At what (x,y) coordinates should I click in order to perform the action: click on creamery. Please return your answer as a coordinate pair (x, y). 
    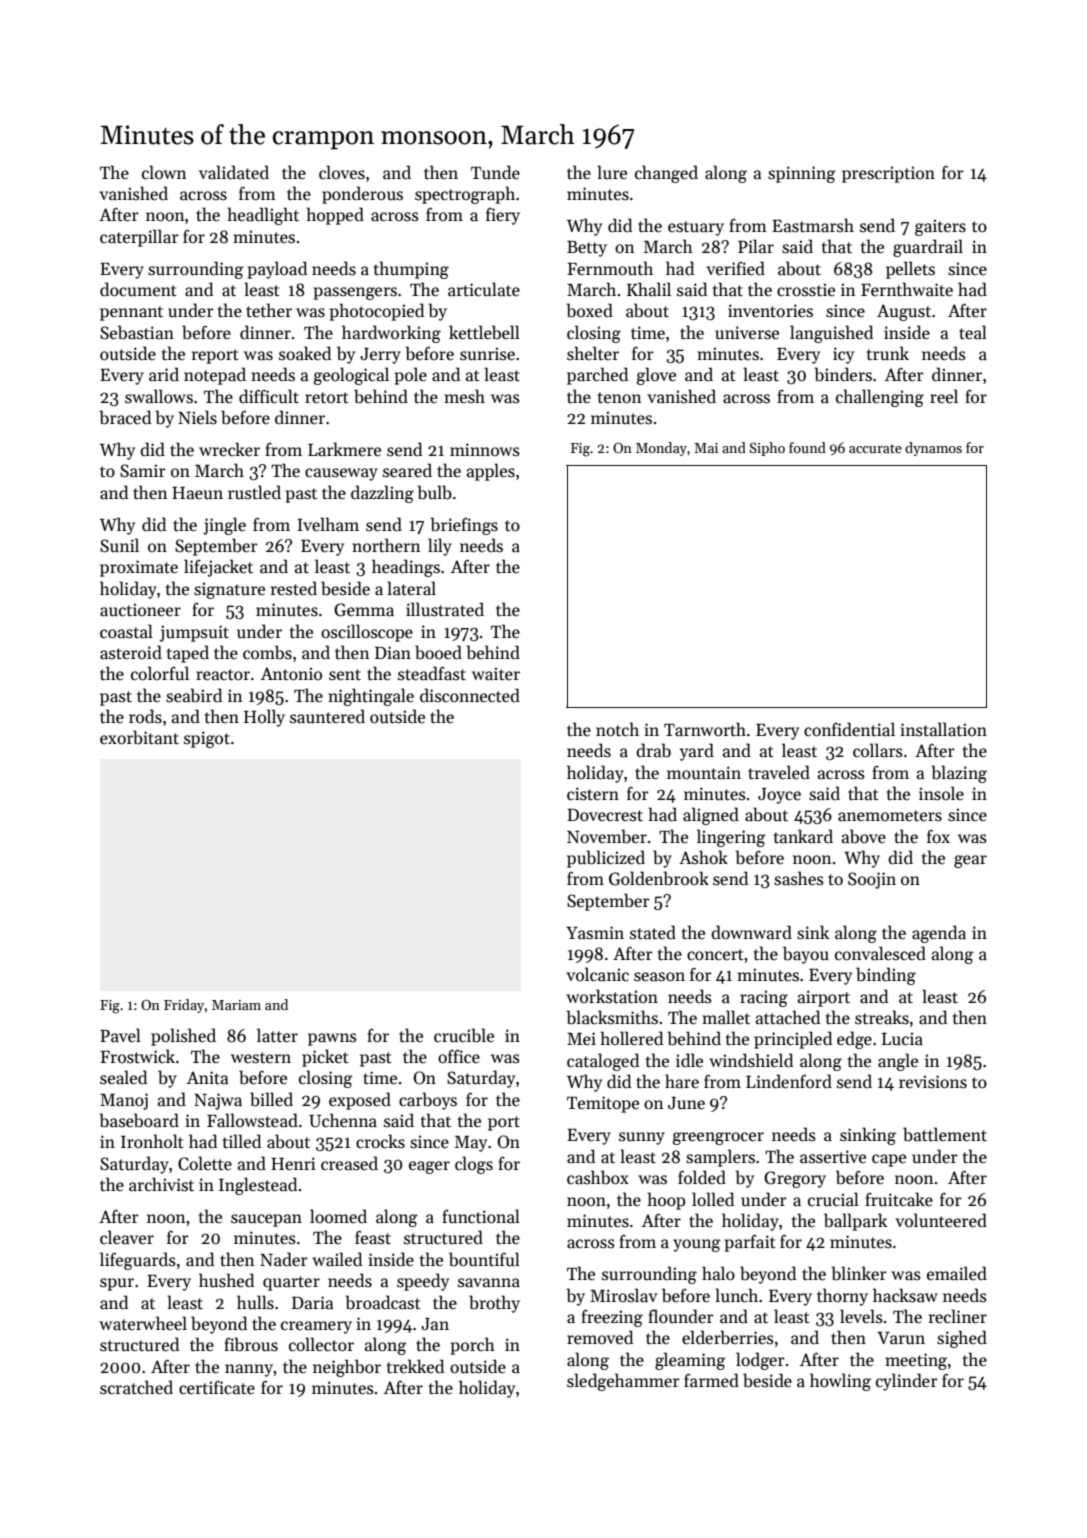
    Looking at the image, I should click on (316, 1327).
